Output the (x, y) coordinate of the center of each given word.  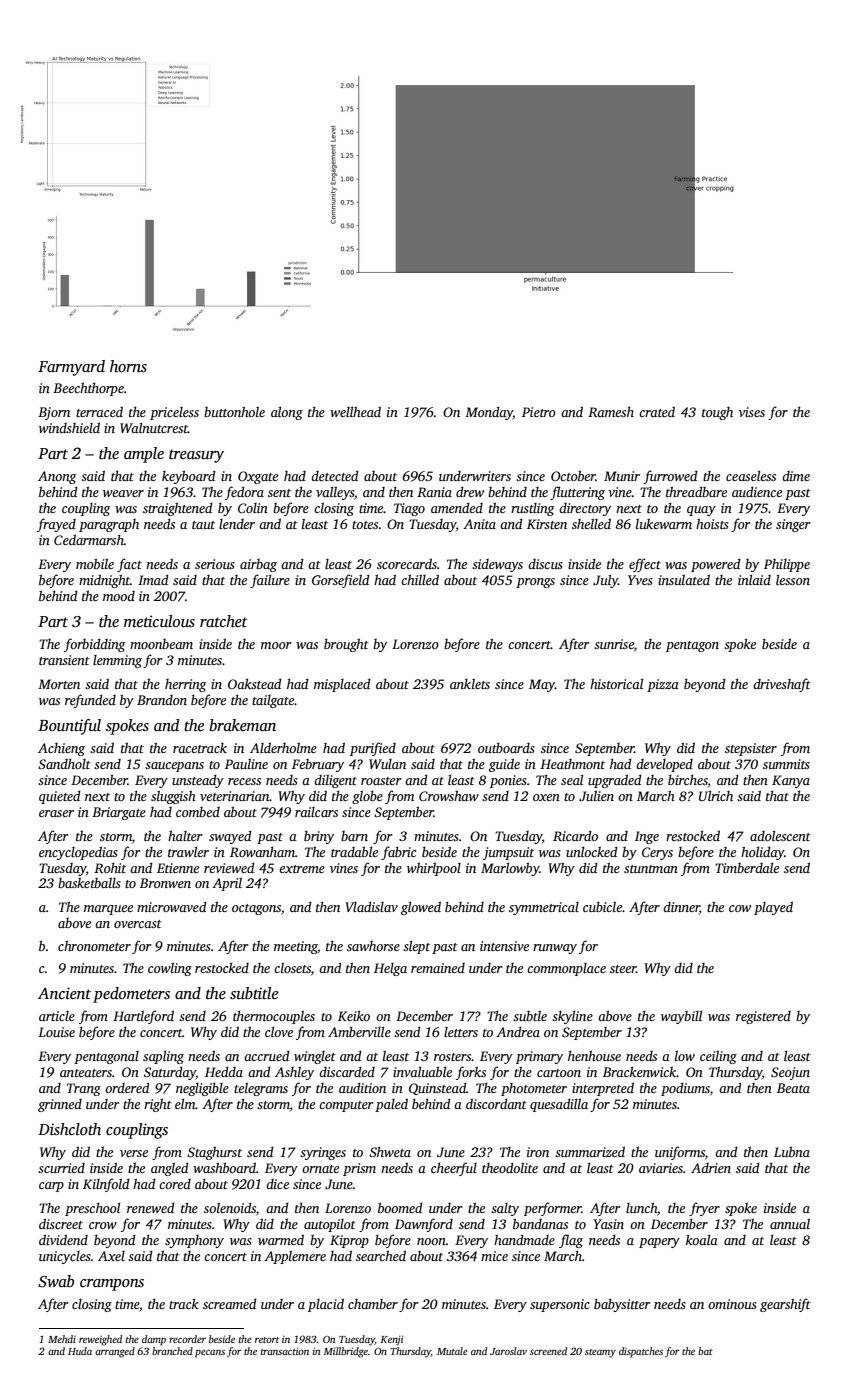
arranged (115, 1352)
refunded (90, 701)
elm (185, 1103)
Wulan (387, 764)
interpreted (603, 1089)
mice (494, 1256)
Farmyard (71, 368)
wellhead (355, 411)
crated (657, 411)
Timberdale (747, 867)
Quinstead (437, 1088)
